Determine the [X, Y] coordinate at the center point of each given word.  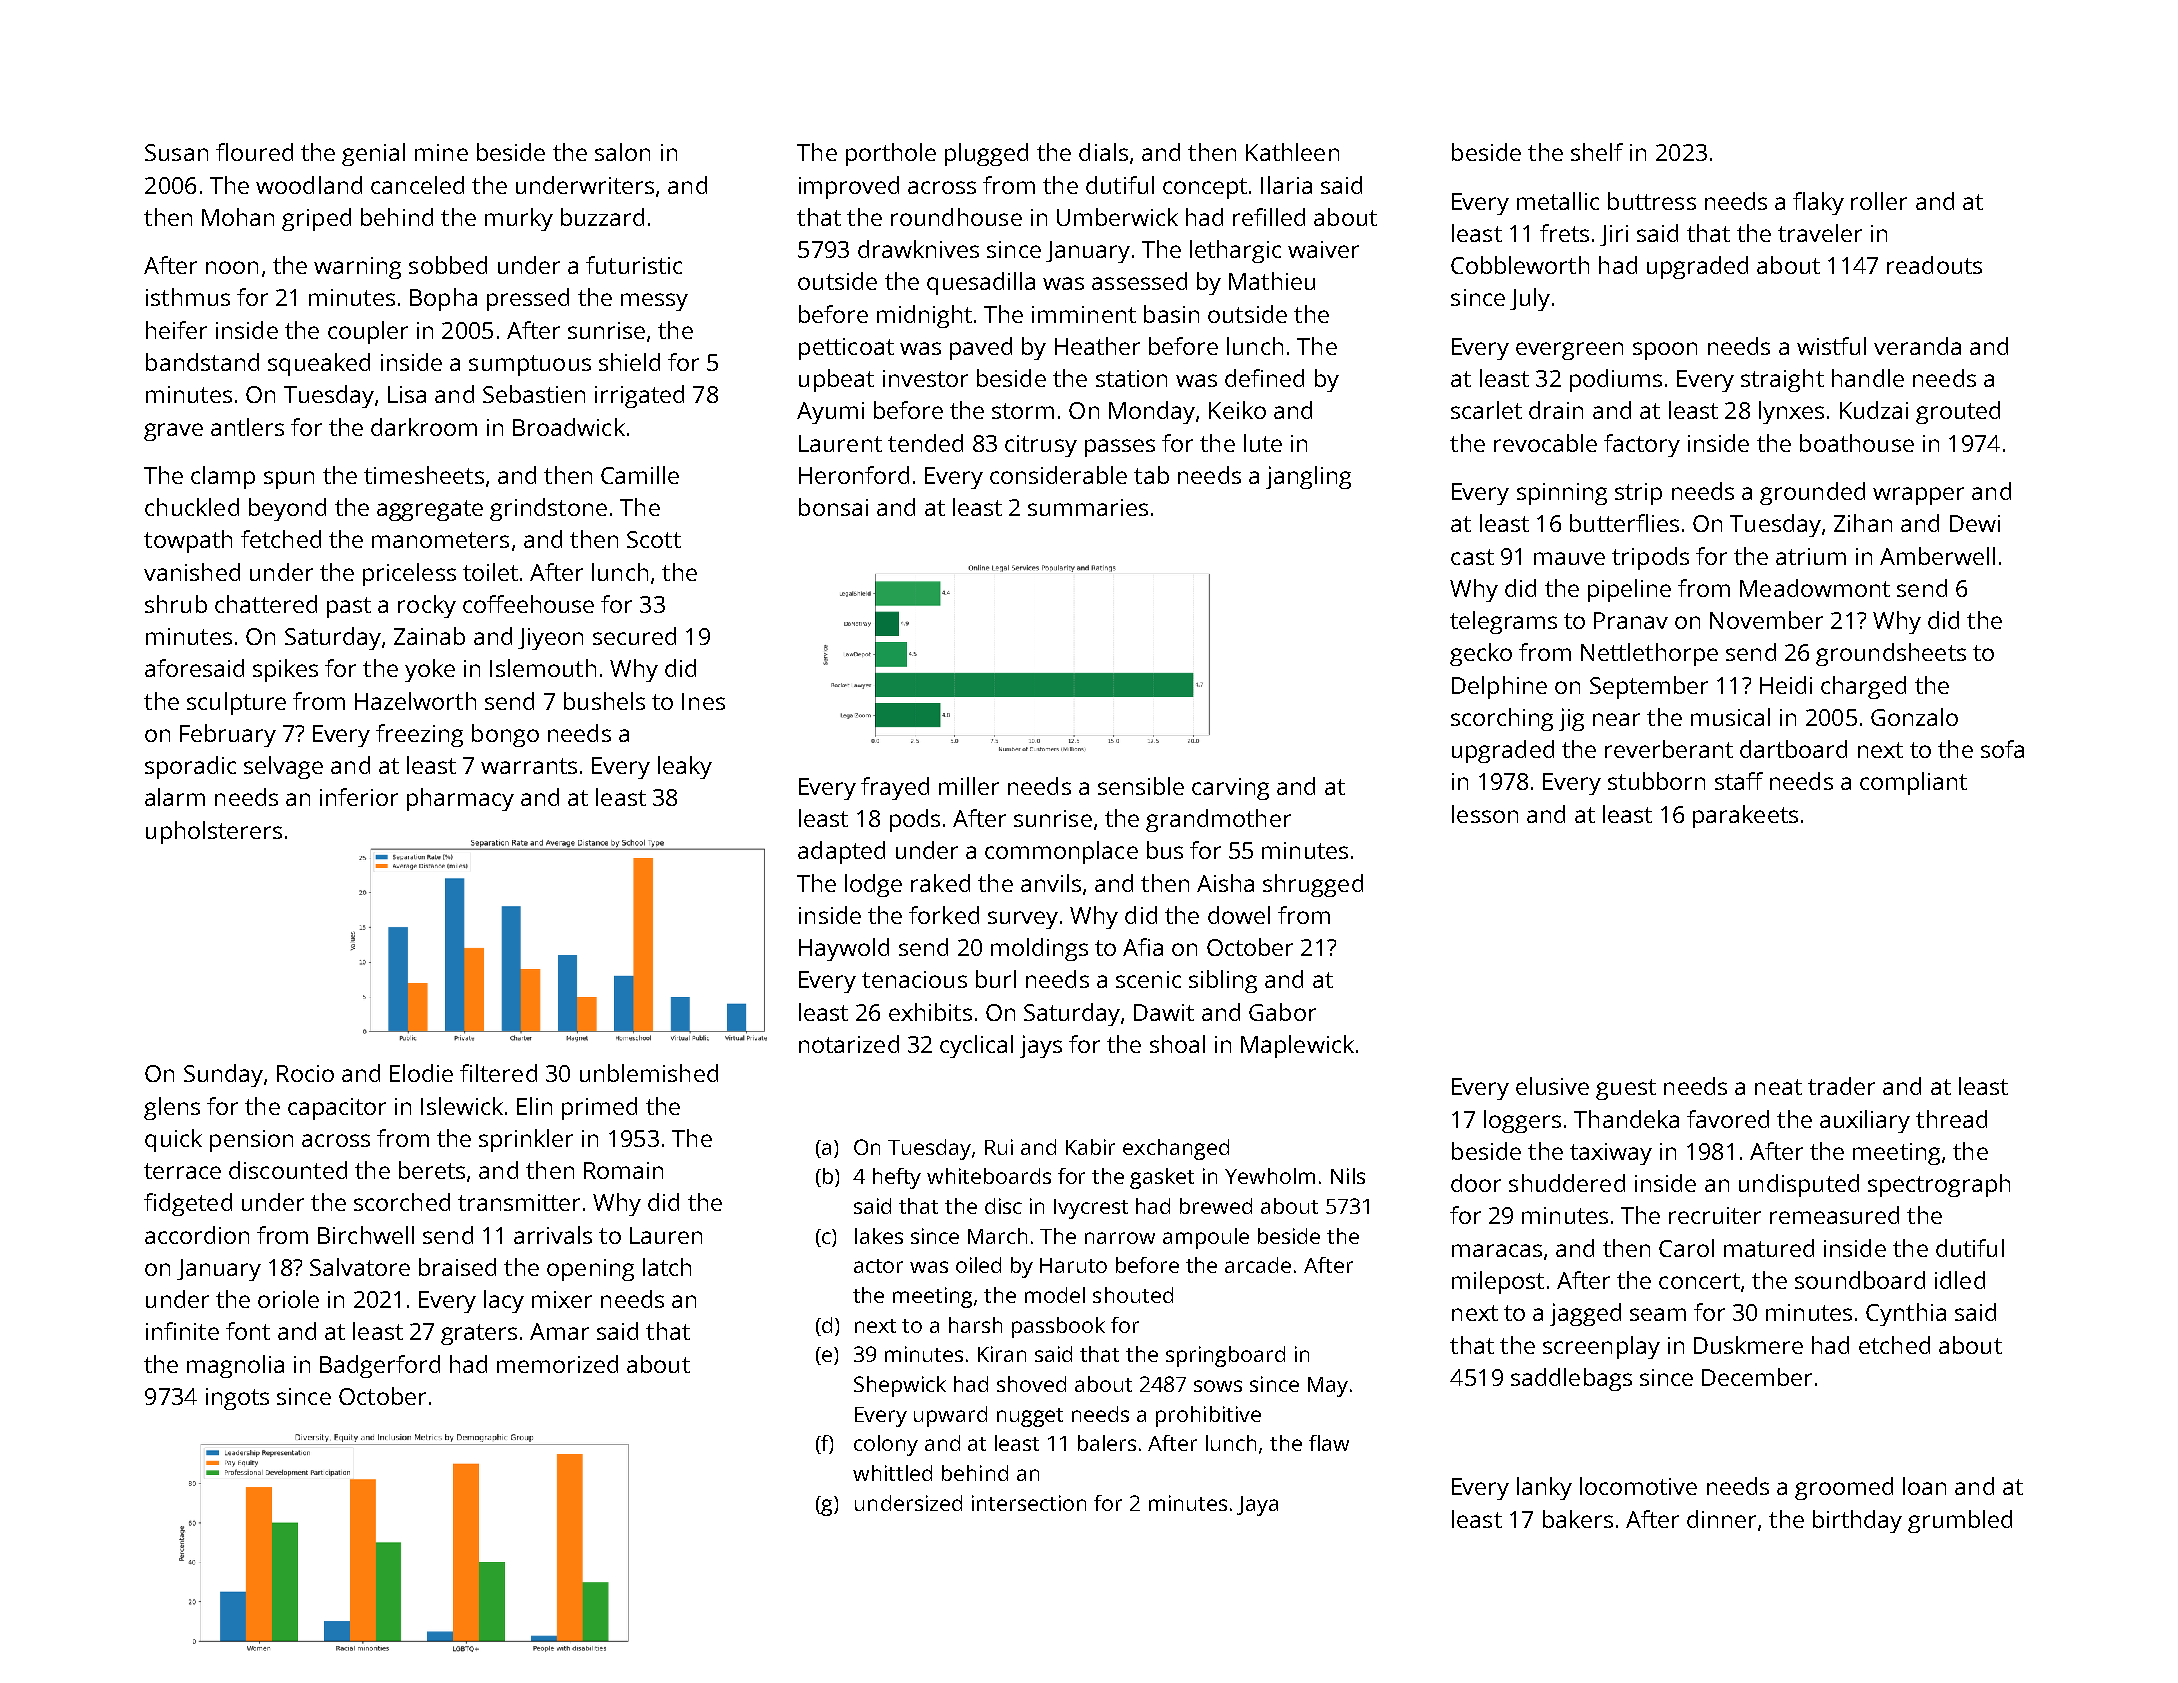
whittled [892, 1473]
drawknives [918, 249]
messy [654, 302]
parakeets [1745, 816]
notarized [849, 1044]
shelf [1597, 152]
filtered [498, 1073]
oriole [288, 1299]
